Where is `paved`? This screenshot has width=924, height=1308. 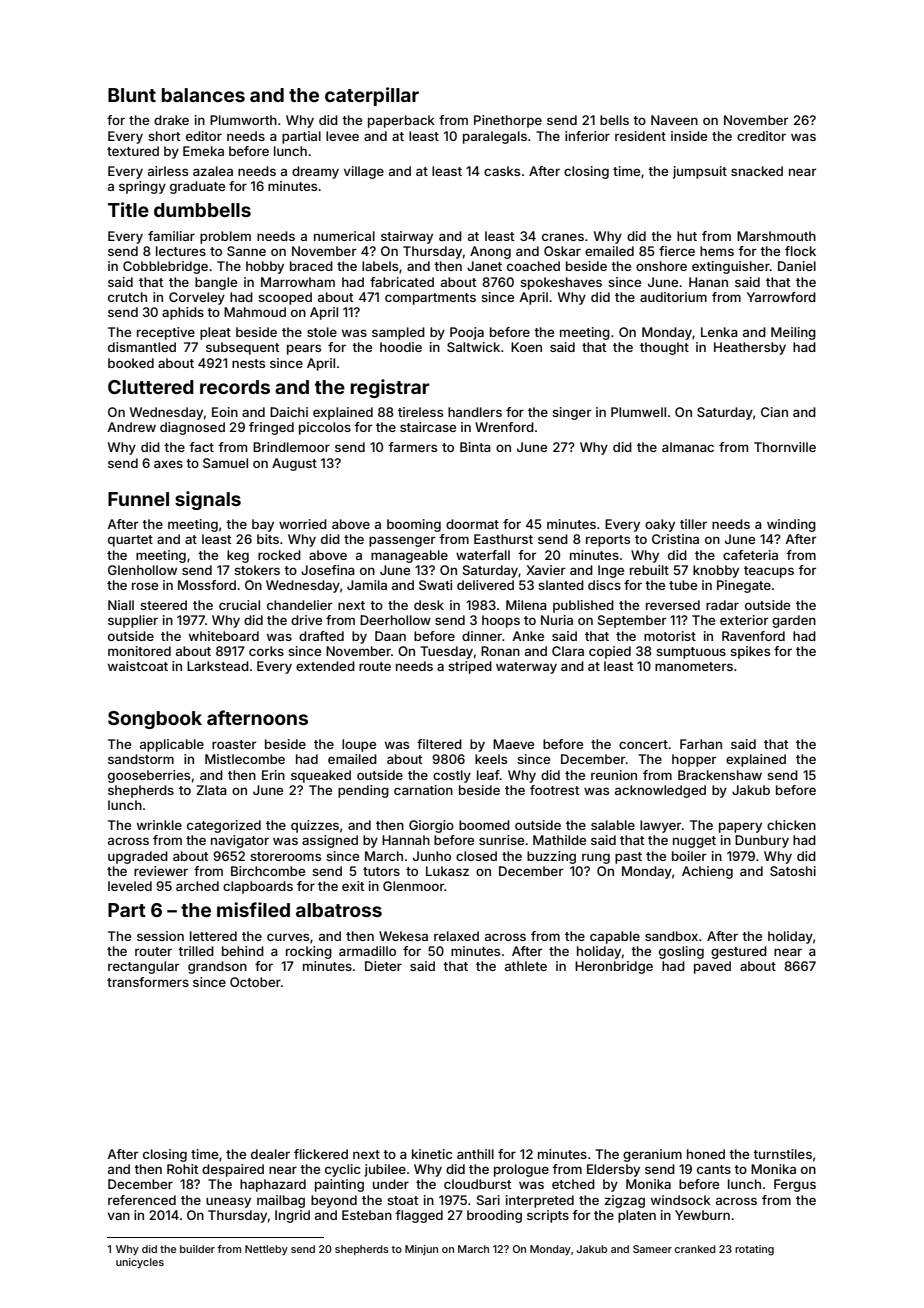
paved is located at coordinates (712, 967).
